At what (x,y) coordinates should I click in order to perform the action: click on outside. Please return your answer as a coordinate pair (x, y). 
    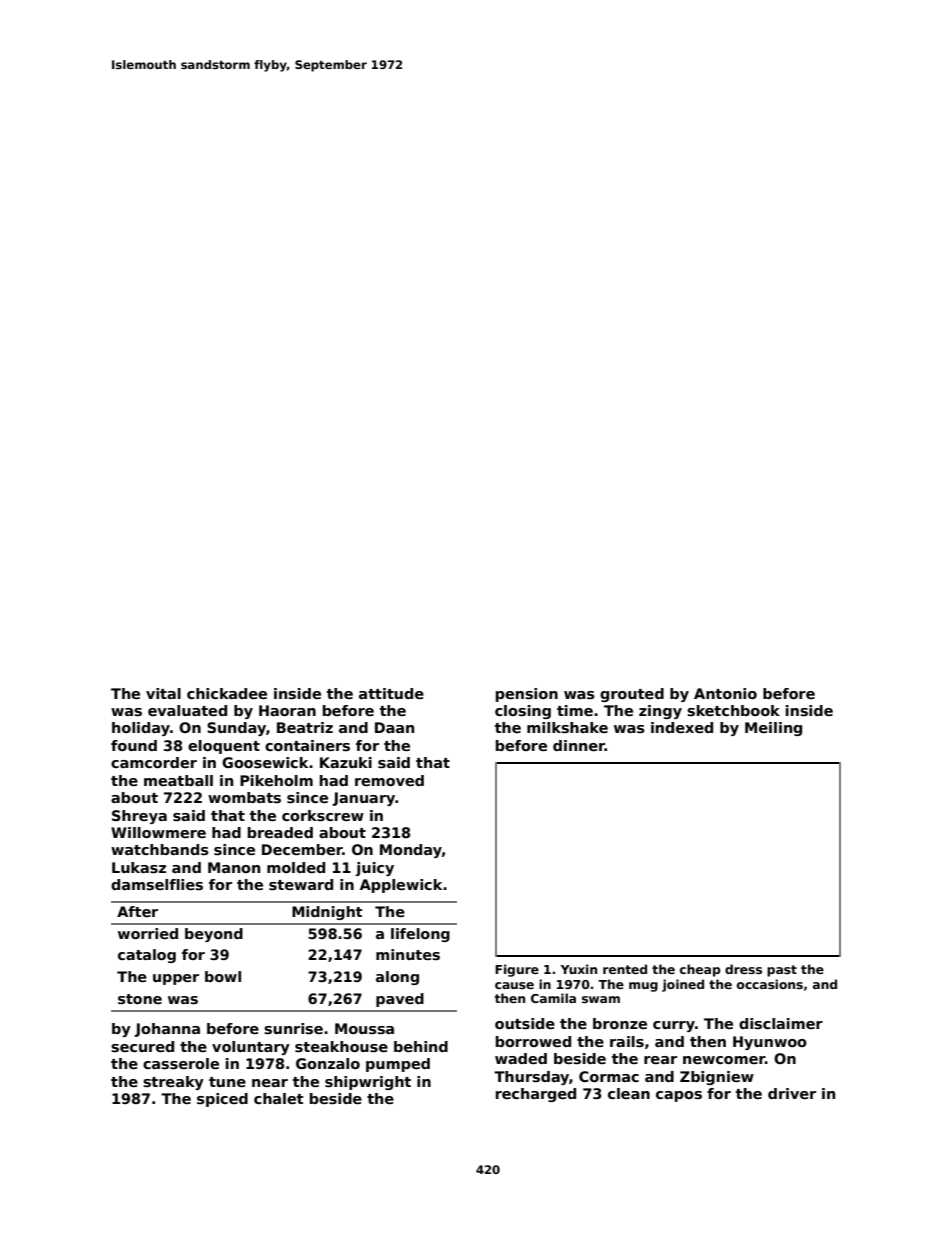
    Looking at the image, I should click on (525, 1023).
